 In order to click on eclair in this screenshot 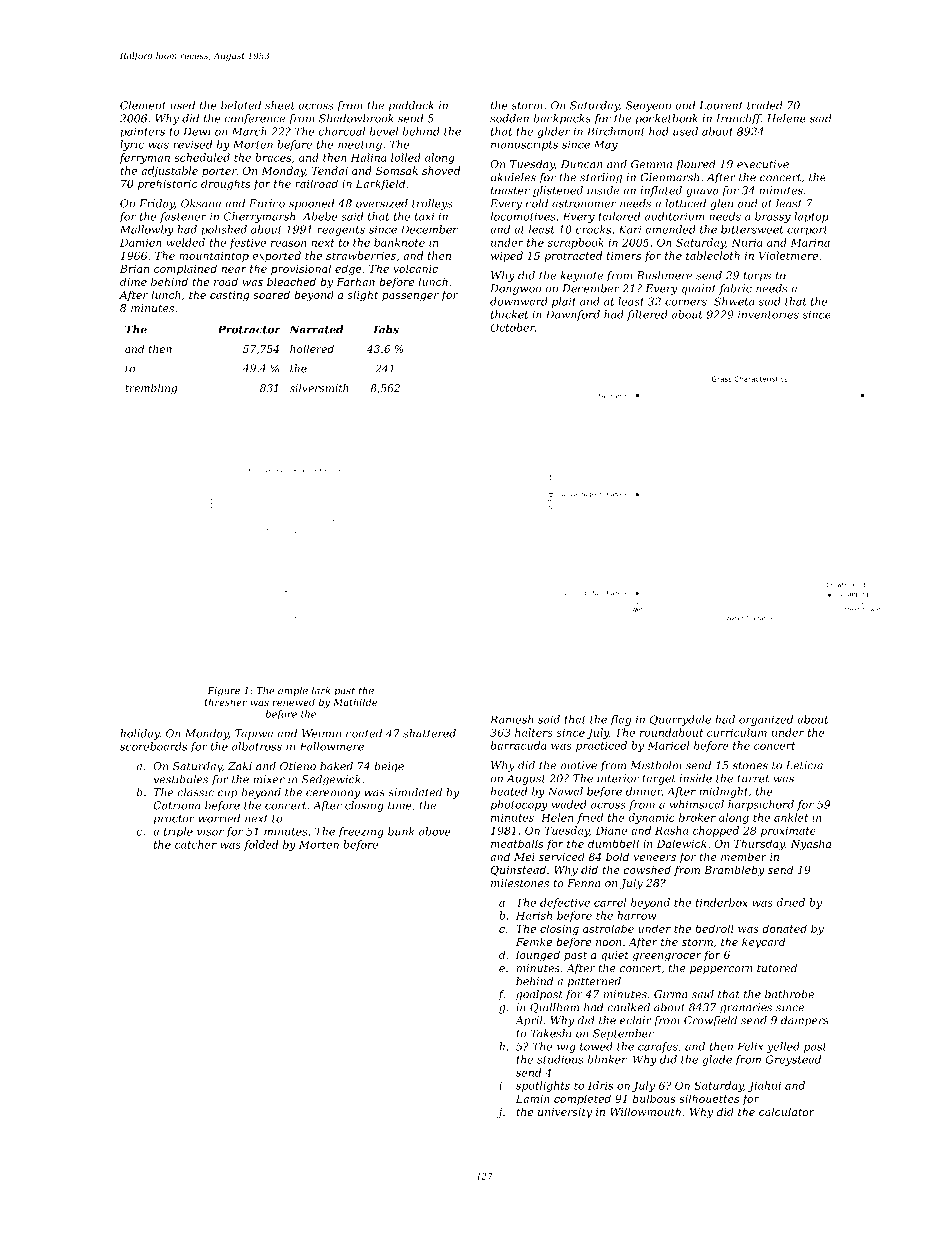, I will do `click(635, 1020)`.
